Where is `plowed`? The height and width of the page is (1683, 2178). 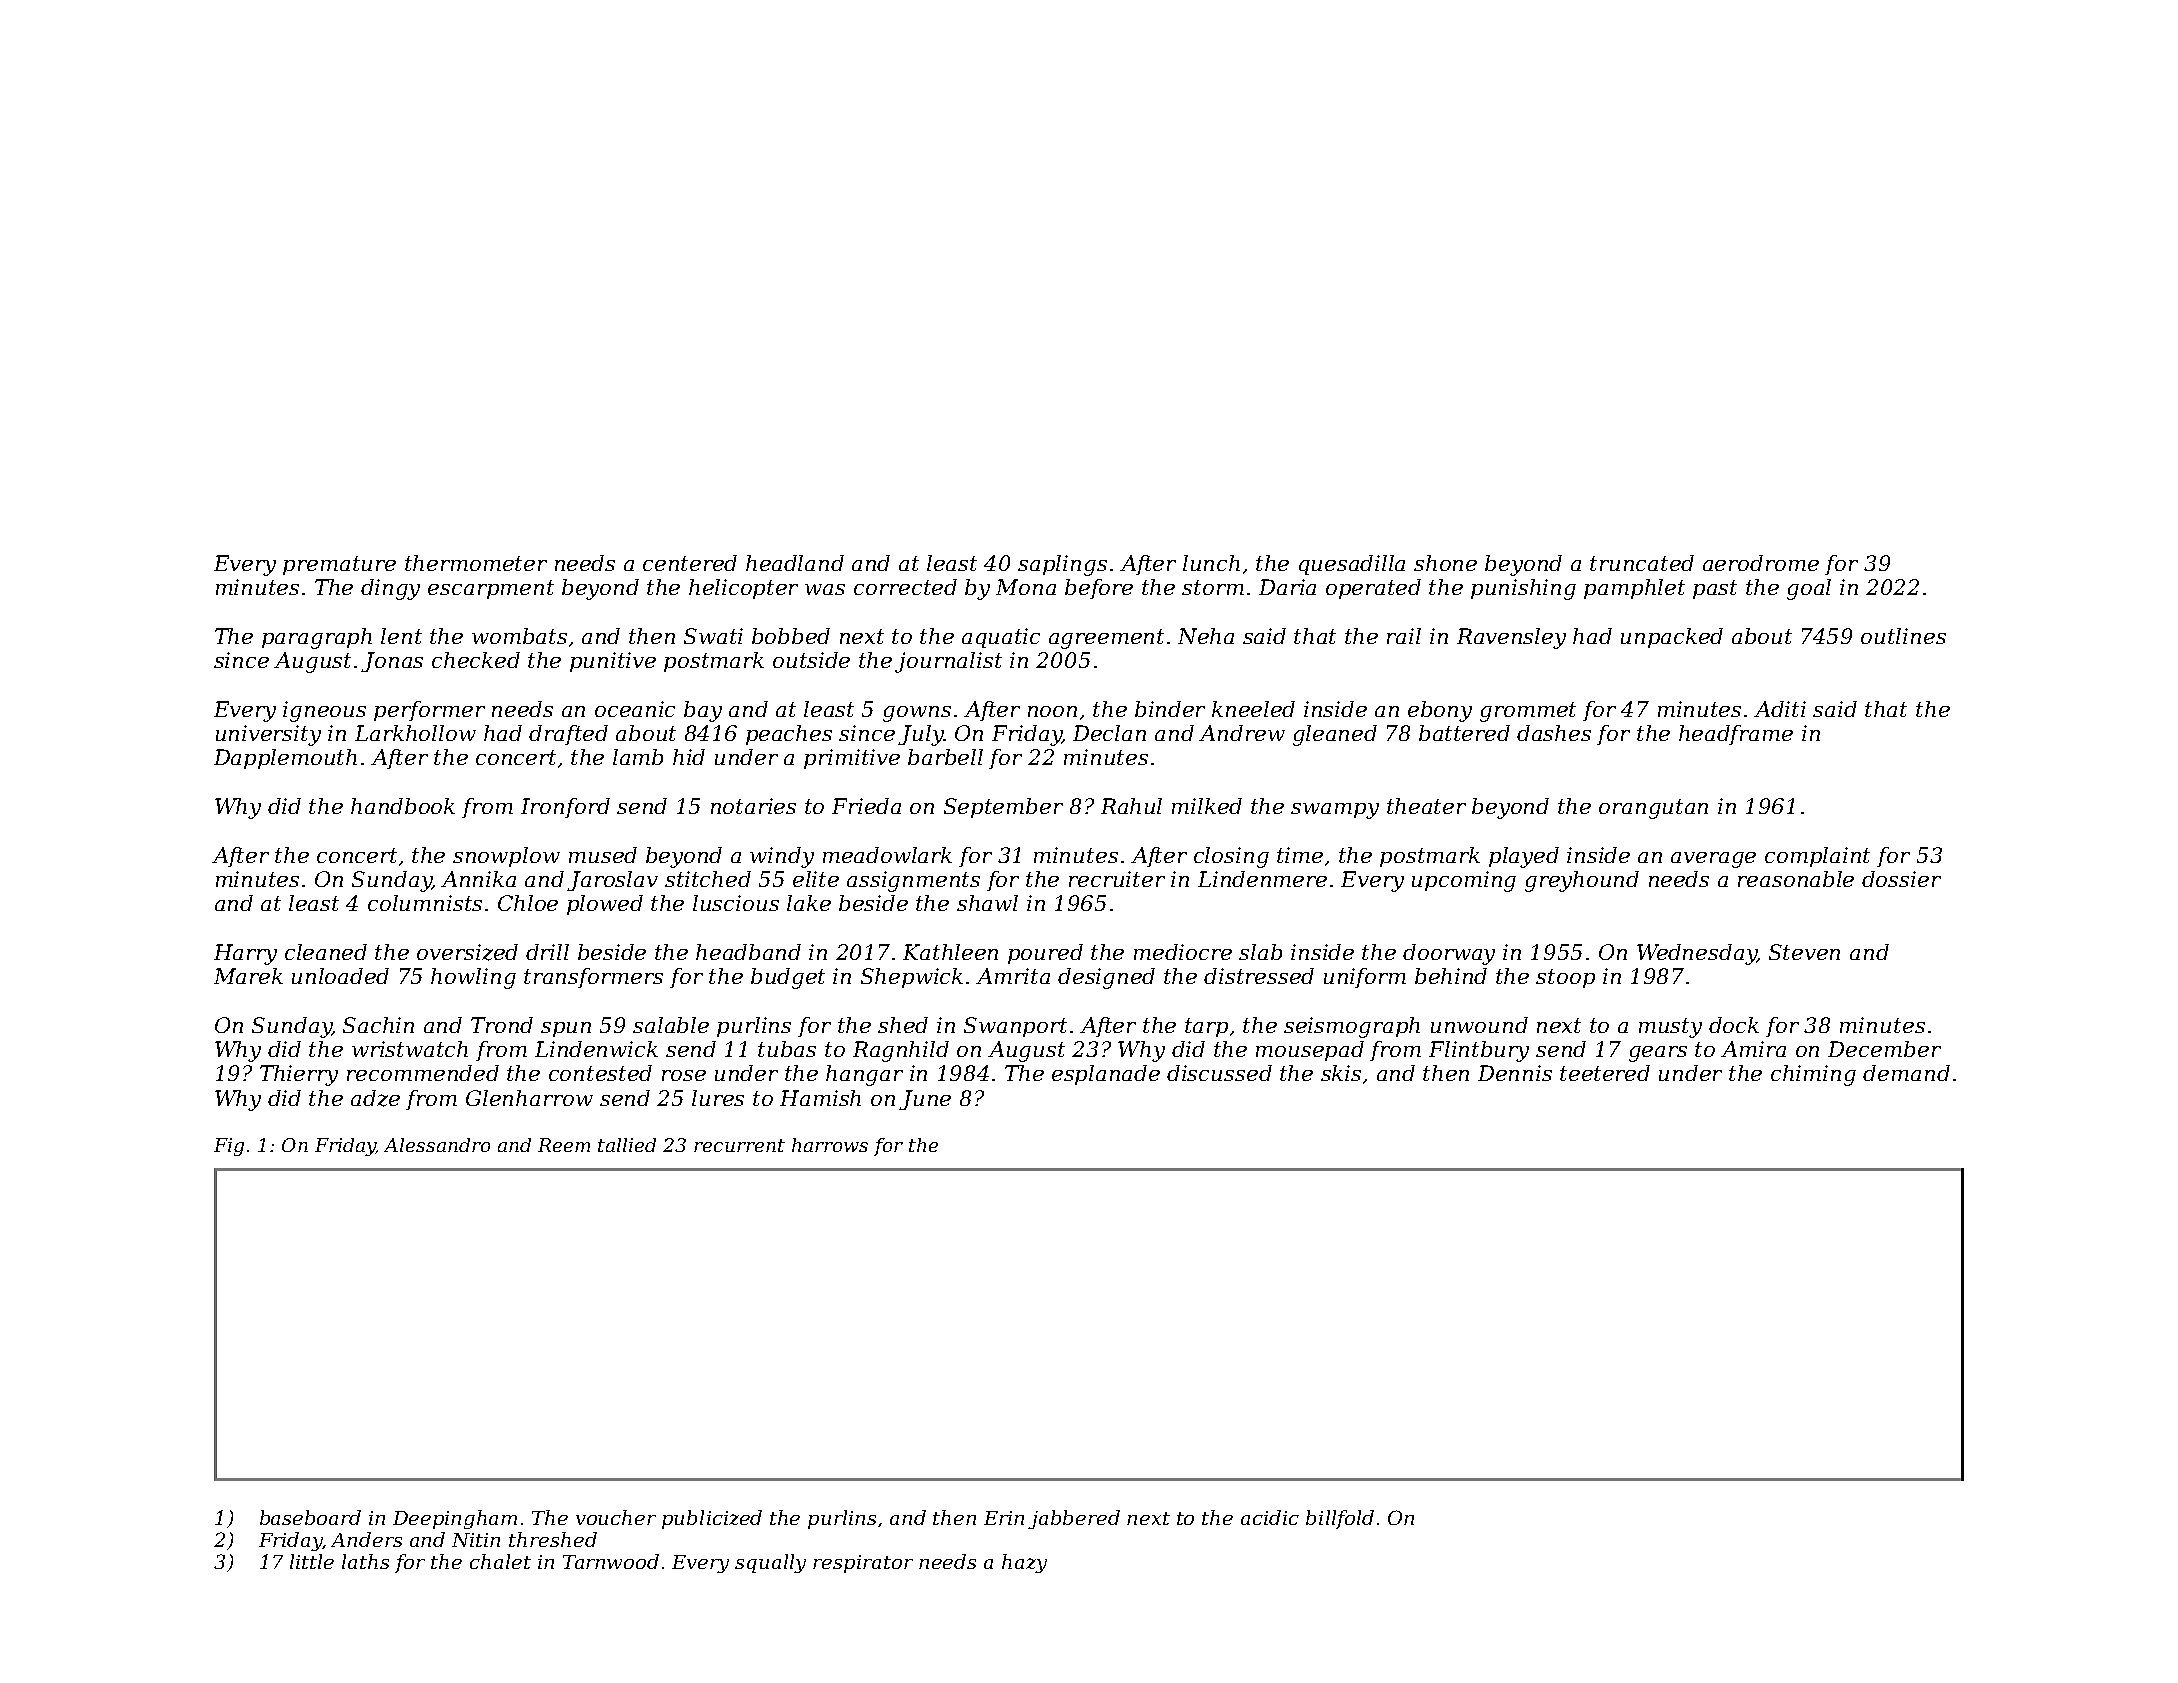 plowed is located at coordinates (605, 905).
